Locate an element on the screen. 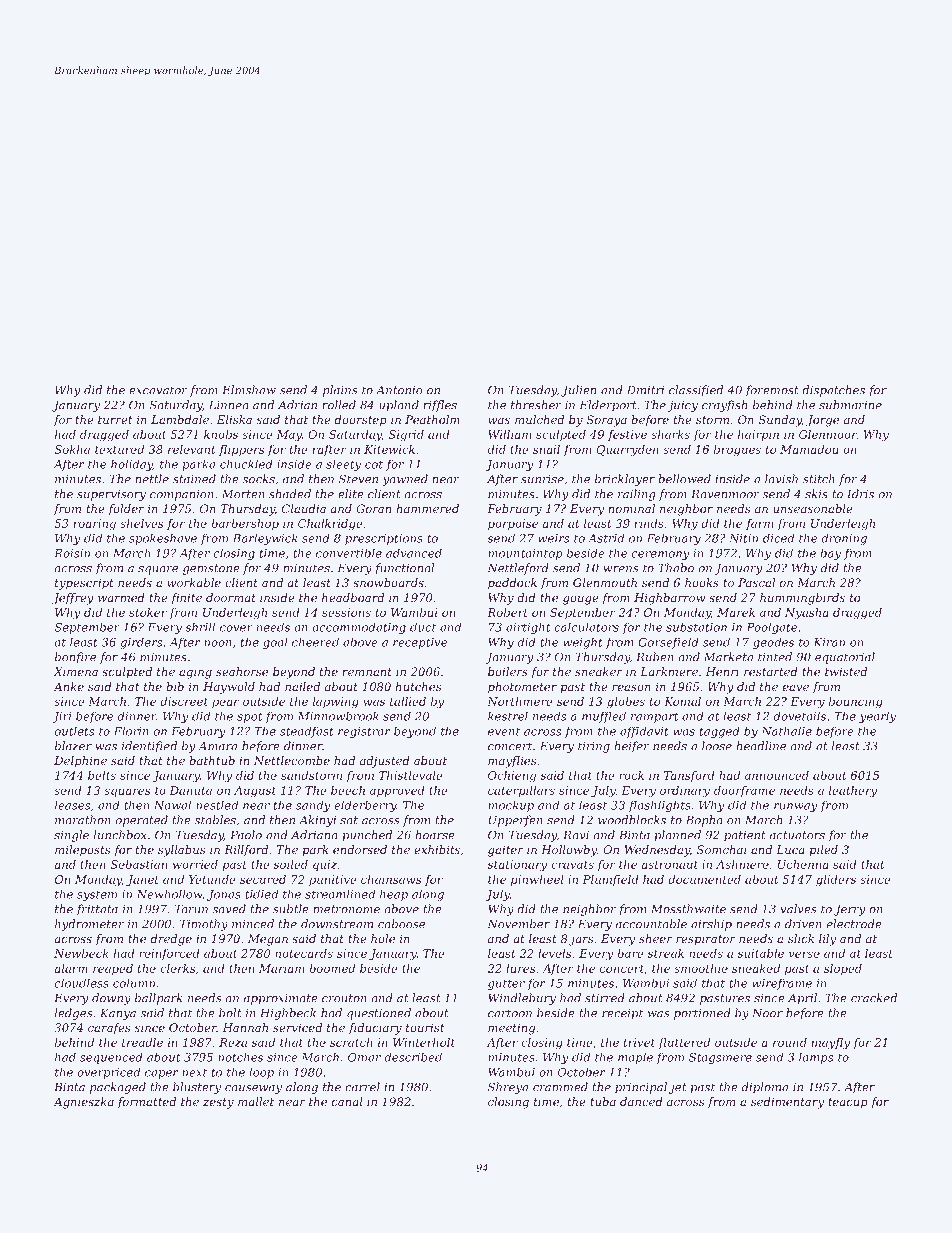  lures is located at coordinates (520, 968).
